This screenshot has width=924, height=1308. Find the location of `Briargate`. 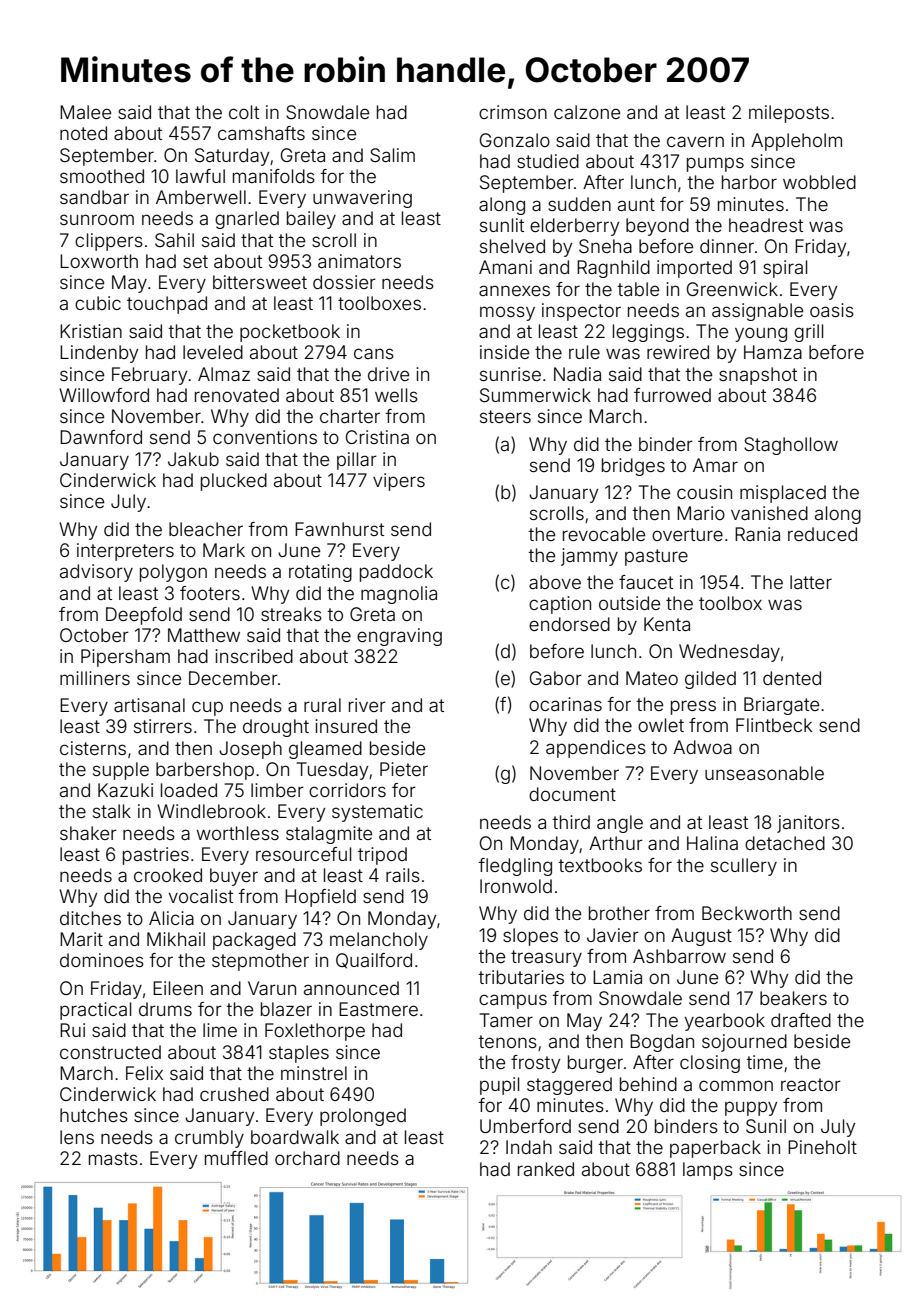

Briargate is located at coordinates (781, 706).
